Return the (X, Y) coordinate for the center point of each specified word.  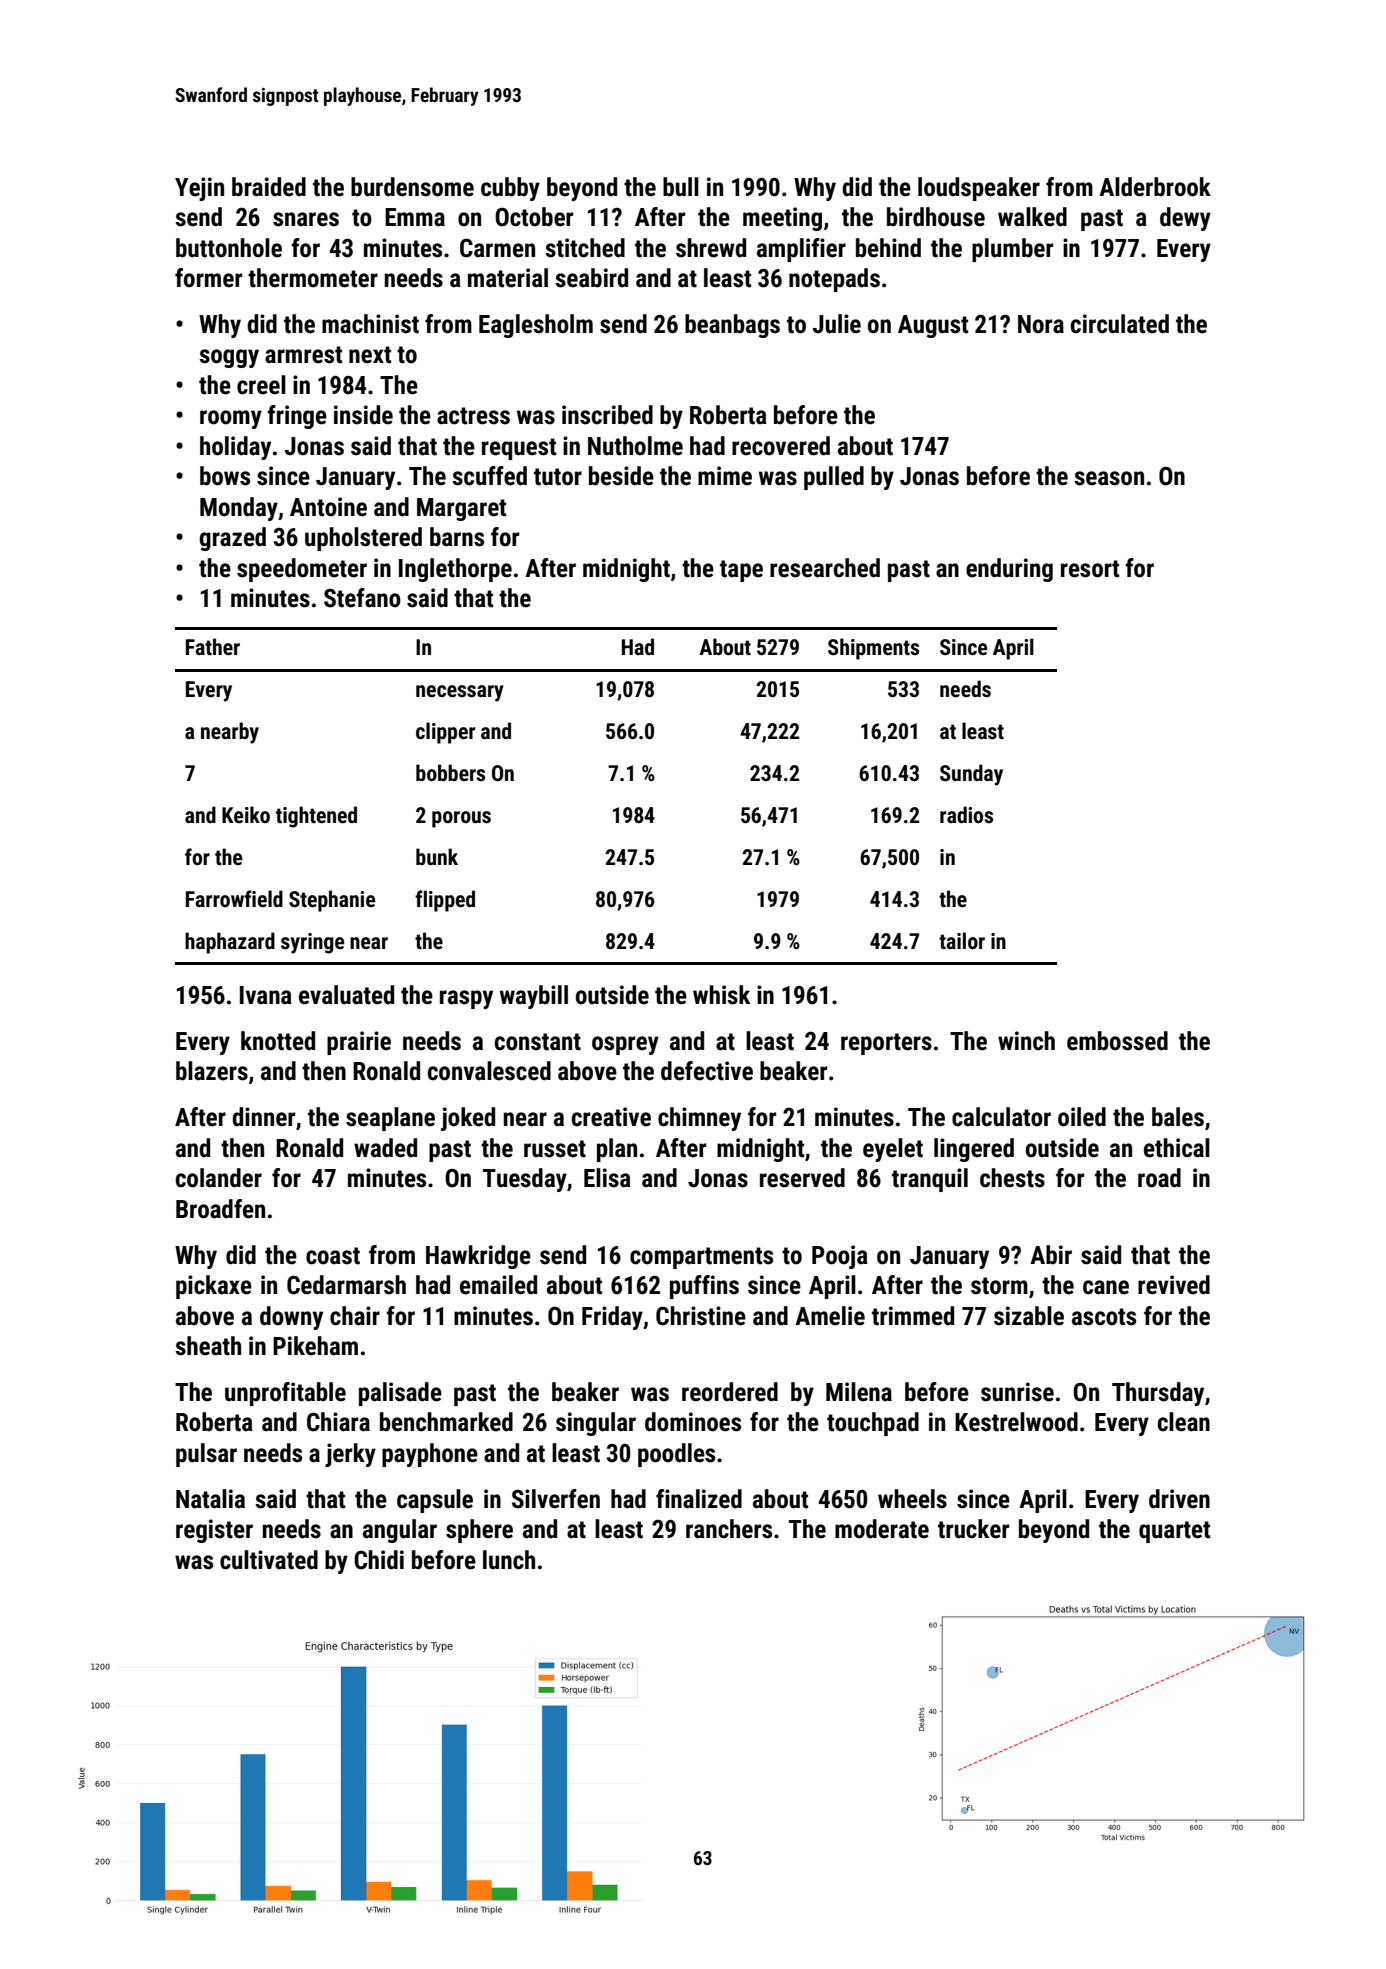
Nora (1041, 324)
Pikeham (315, 1346)
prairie (359, 1043)
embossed (1117, 1041)
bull (681, 187)
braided (269, 187)
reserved (802, 1178)
